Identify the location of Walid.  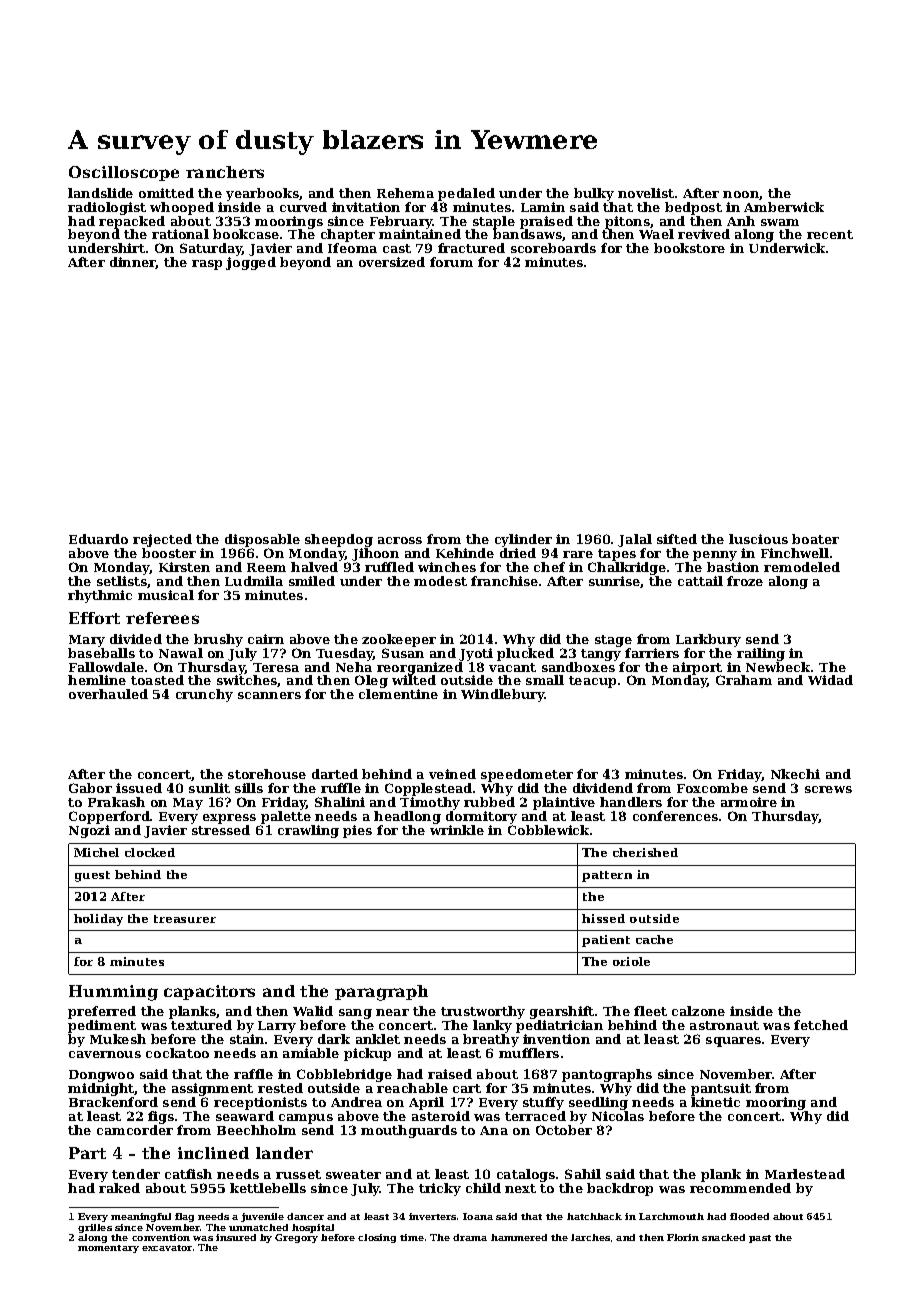
(313, 1011).
